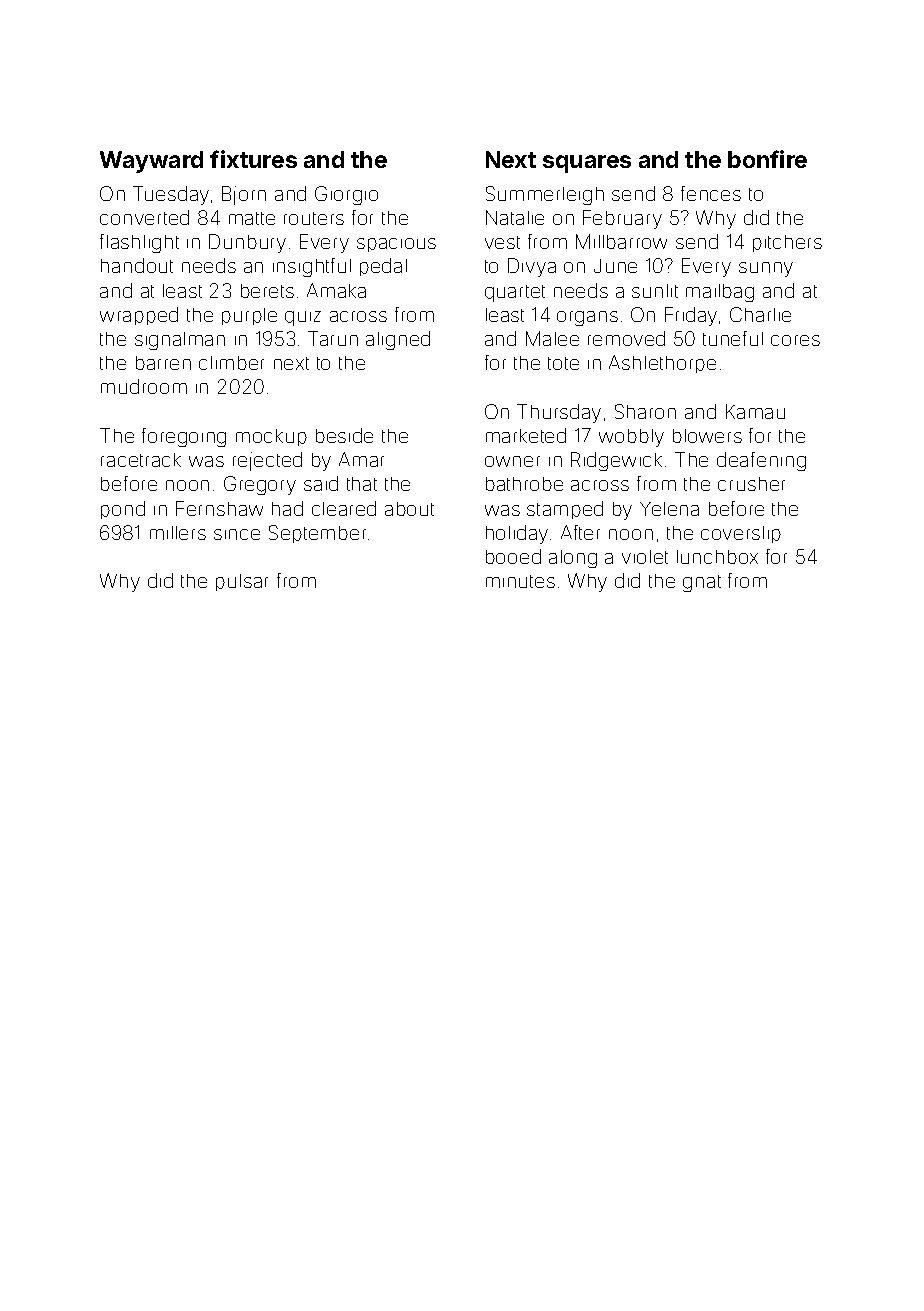  I want to click on had, so click(287, 508).
